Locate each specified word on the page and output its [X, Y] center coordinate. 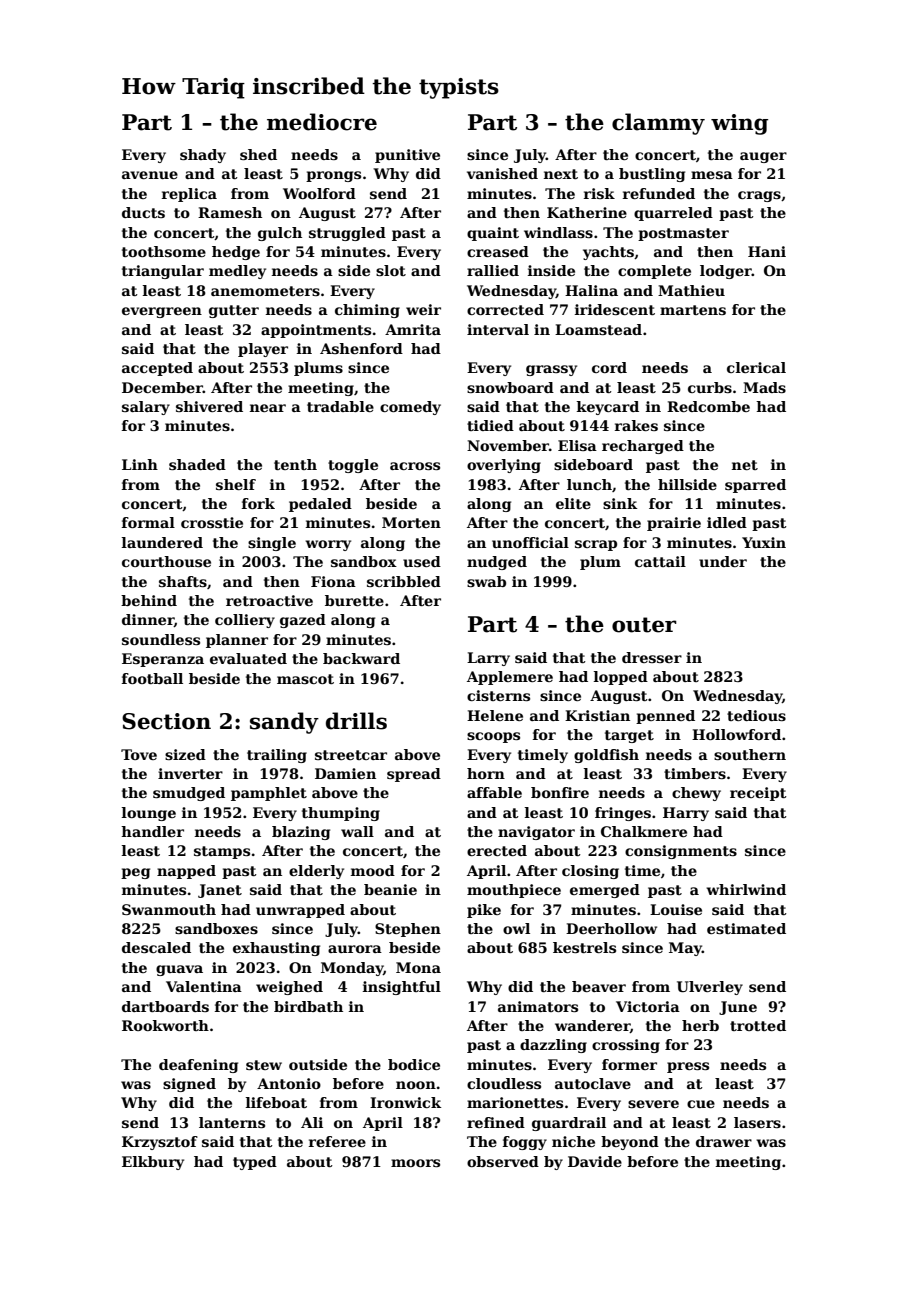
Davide [595, 1161]
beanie [390, 889]
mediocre [322, 122]
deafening [198, 1066]
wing [739, 124]
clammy [658, 124]
